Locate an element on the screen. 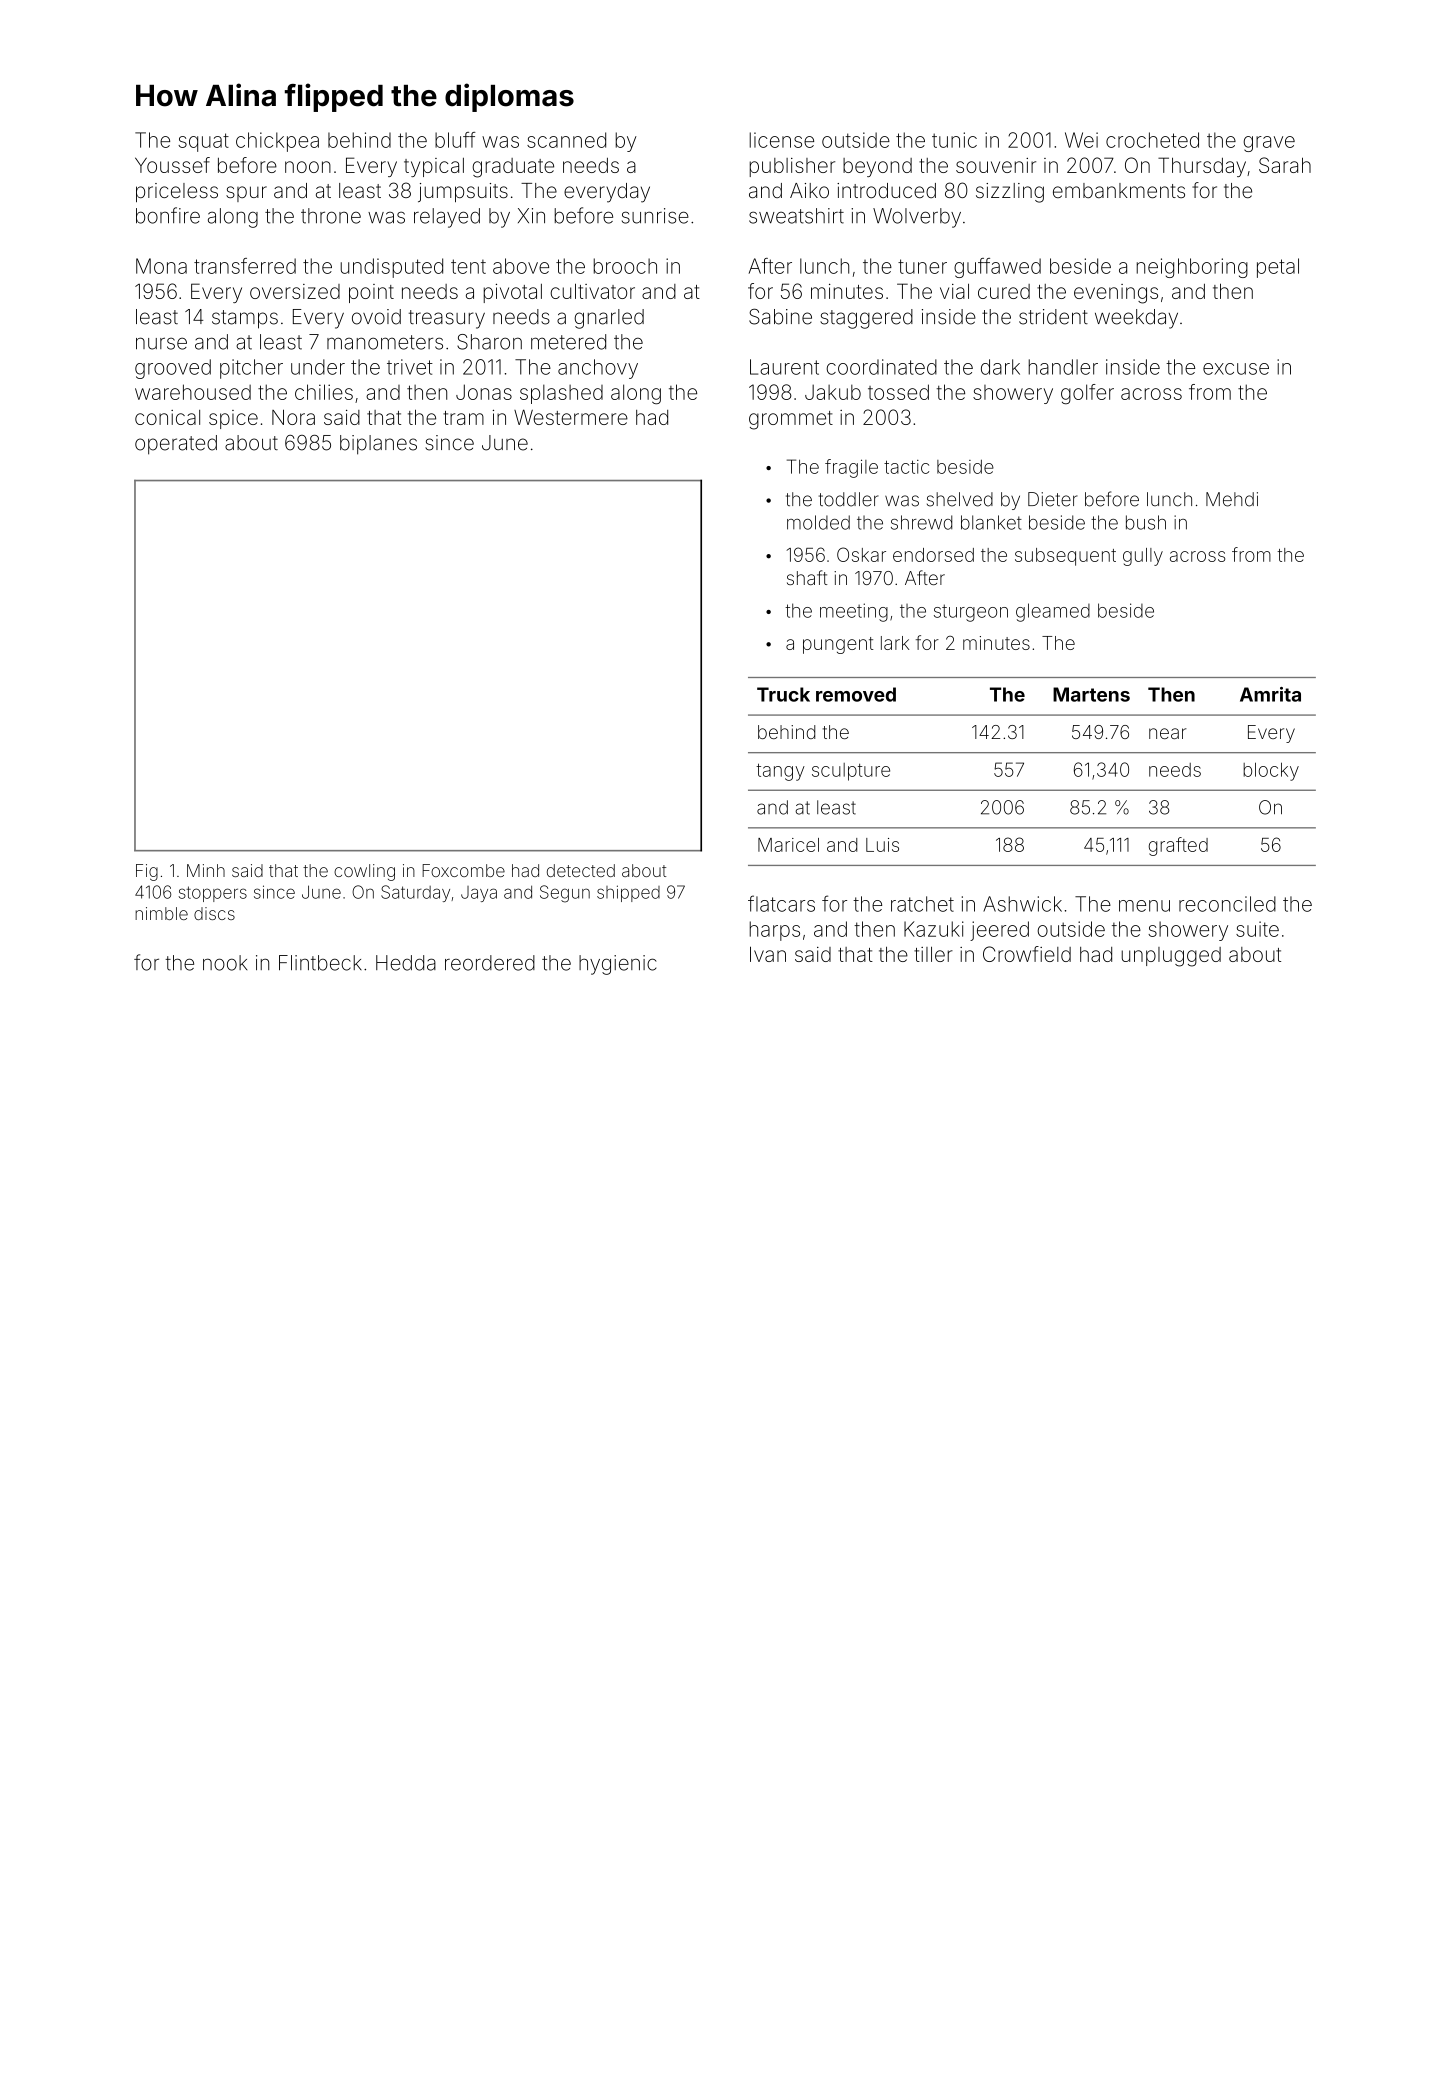 Image resolution: width=1450 pixels, height=2100 pixels. conical is located at coordinates (167, 417).
